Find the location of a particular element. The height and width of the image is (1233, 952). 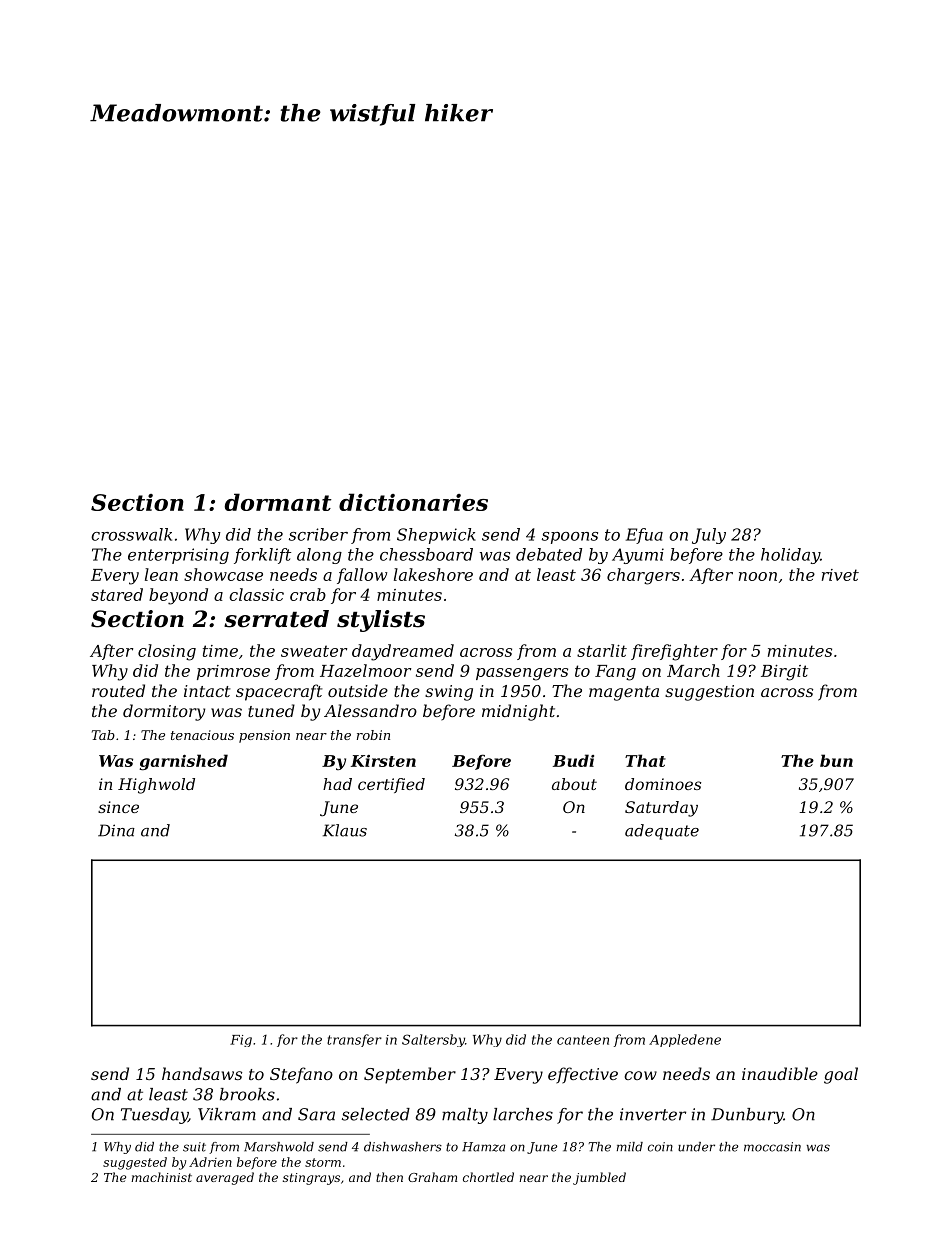

jumbled is located at coordinates (599, 1178).
